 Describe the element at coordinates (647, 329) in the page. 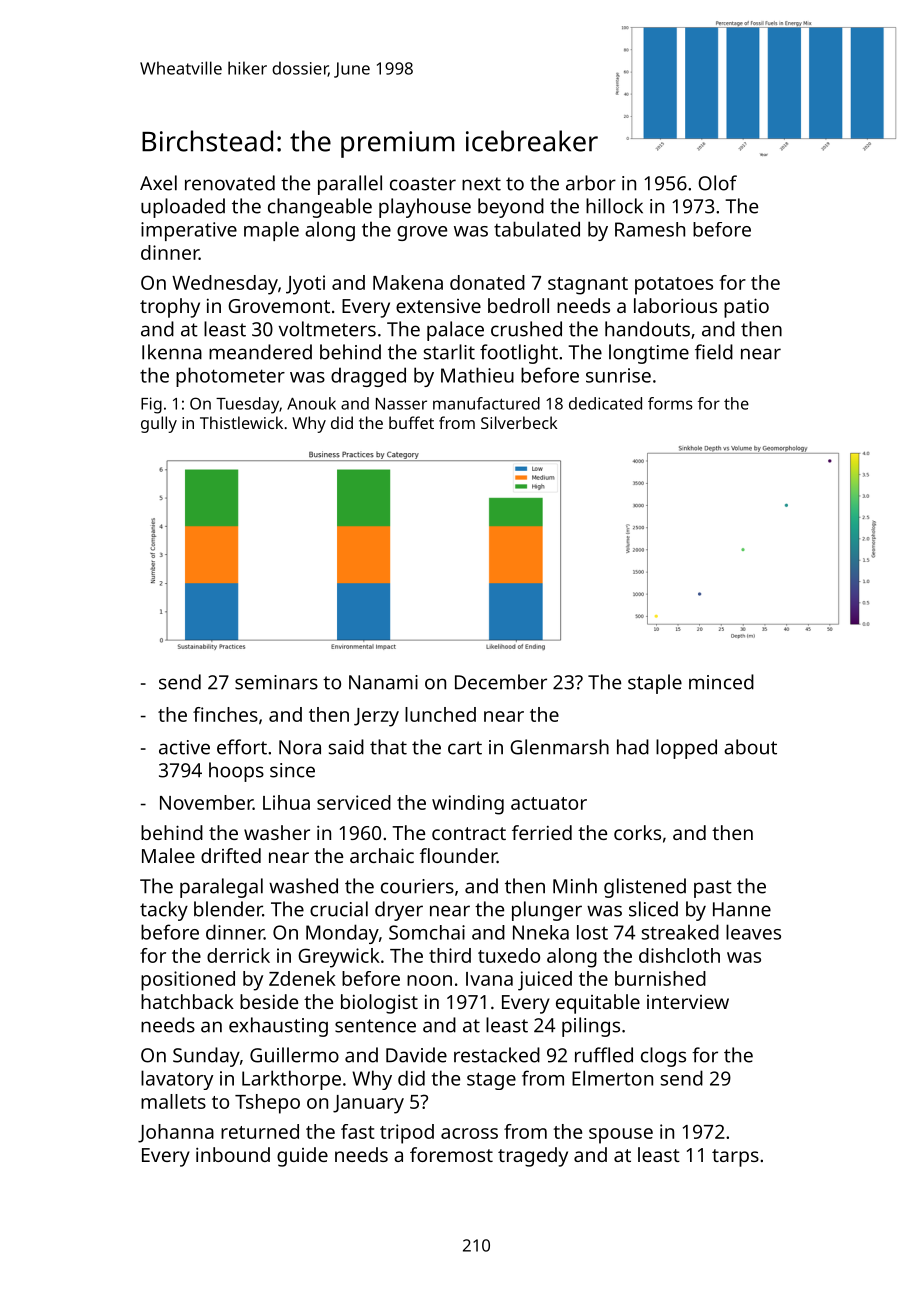

I see `handouts` at that location.
